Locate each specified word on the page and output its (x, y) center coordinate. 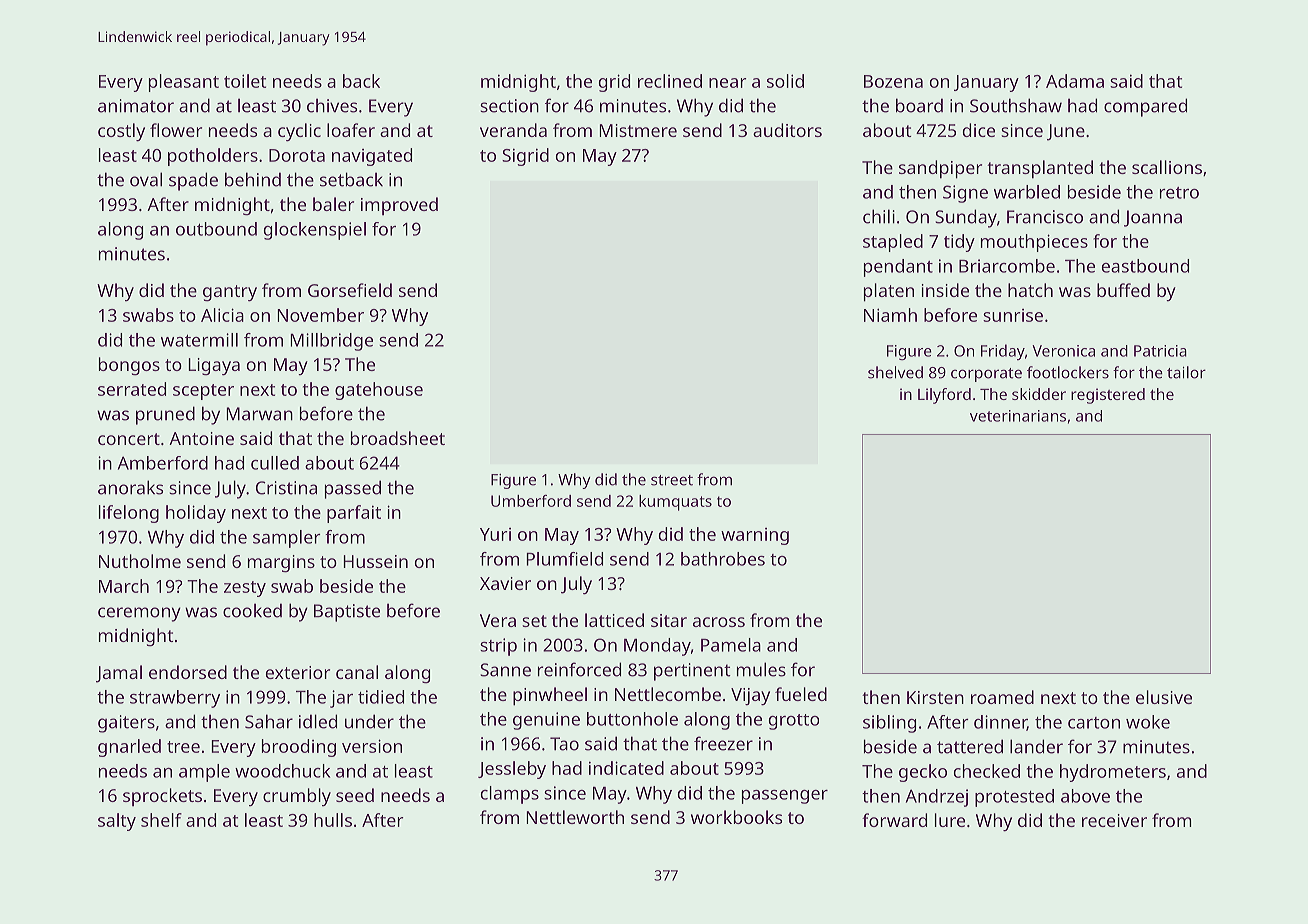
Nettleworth (575, 817)
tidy (959, 243)
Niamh (890, 315)
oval (146, 179)
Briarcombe (1007, 266)
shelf (161, 820)
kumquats (675, 503)
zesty (245, 589)
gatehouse (379, 391)
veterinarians (1018, 416)
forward (894, 820)
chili (879, 216)
